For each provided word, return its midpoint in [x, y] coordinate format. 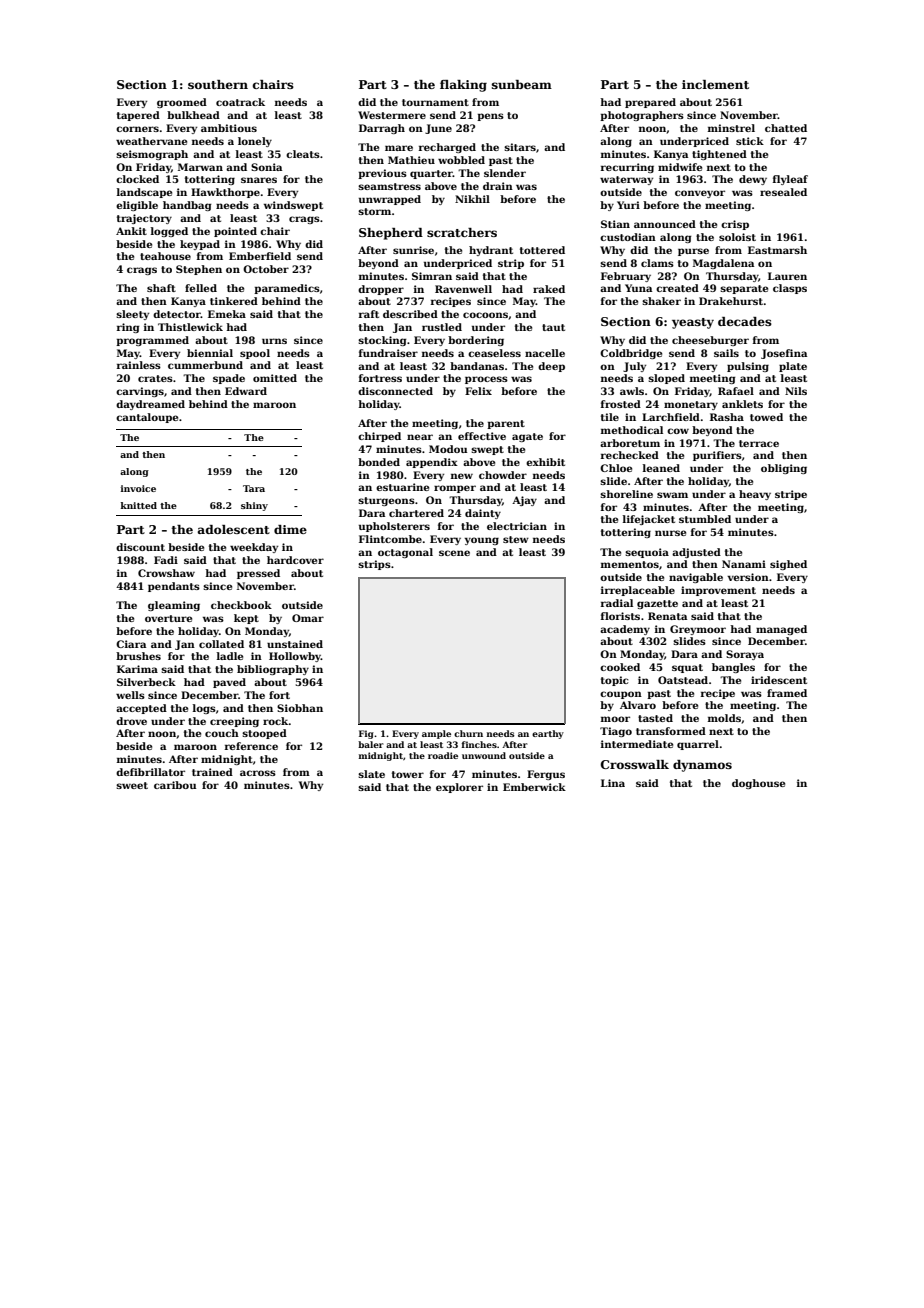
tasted [655, 718]
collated [221, 644]
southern [218, 84]
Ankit [131, 231]
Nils [796, 391]
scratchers [462, 232]
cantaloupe [147, 418]
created [677, 288]
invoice [138, 488]
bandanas [477, 366]
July [634, 367]
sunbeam [522, 84]
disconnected [395, 391]
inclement [715, 84]
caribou [175, 785]
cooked [620, 667]
